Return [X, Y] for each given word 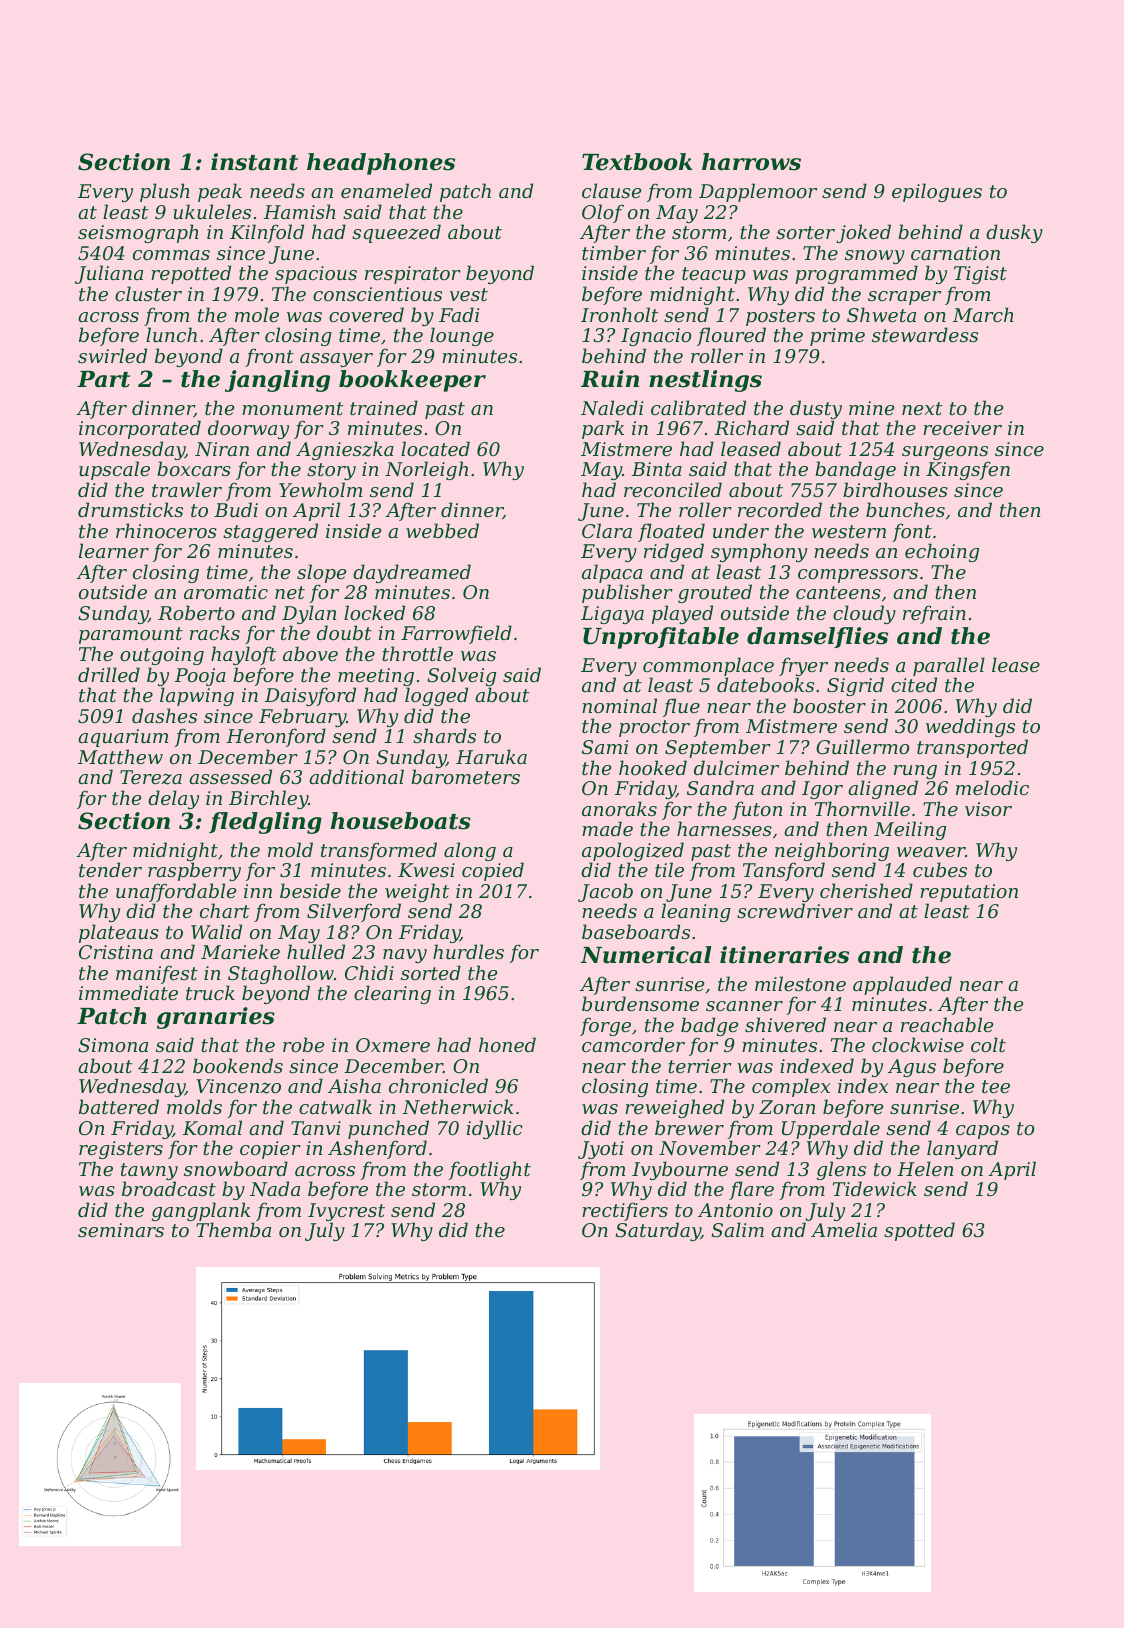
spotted [919, 1231]
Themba [233, 1229]
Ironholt [619, 314]
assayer [336, 360]
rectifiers [625, 1211]
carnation [955, 253]
